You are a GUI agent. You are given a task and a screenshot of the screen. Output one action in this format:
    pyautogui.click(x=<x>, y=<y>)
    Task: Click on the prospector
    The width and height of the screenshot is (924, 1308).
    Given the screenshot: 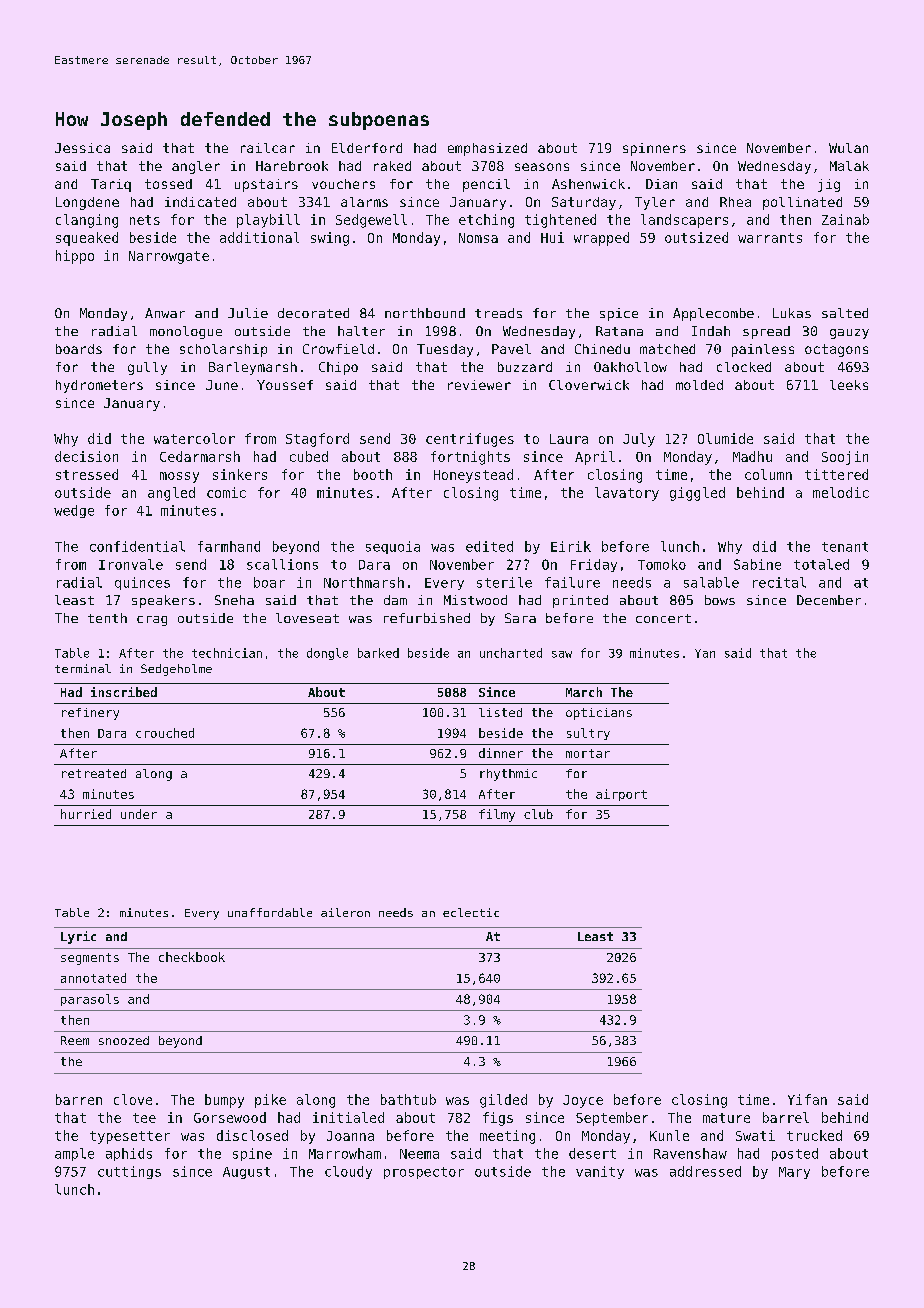 What is the action you would take?
    pyautogui.click(x=424, y=1173)
